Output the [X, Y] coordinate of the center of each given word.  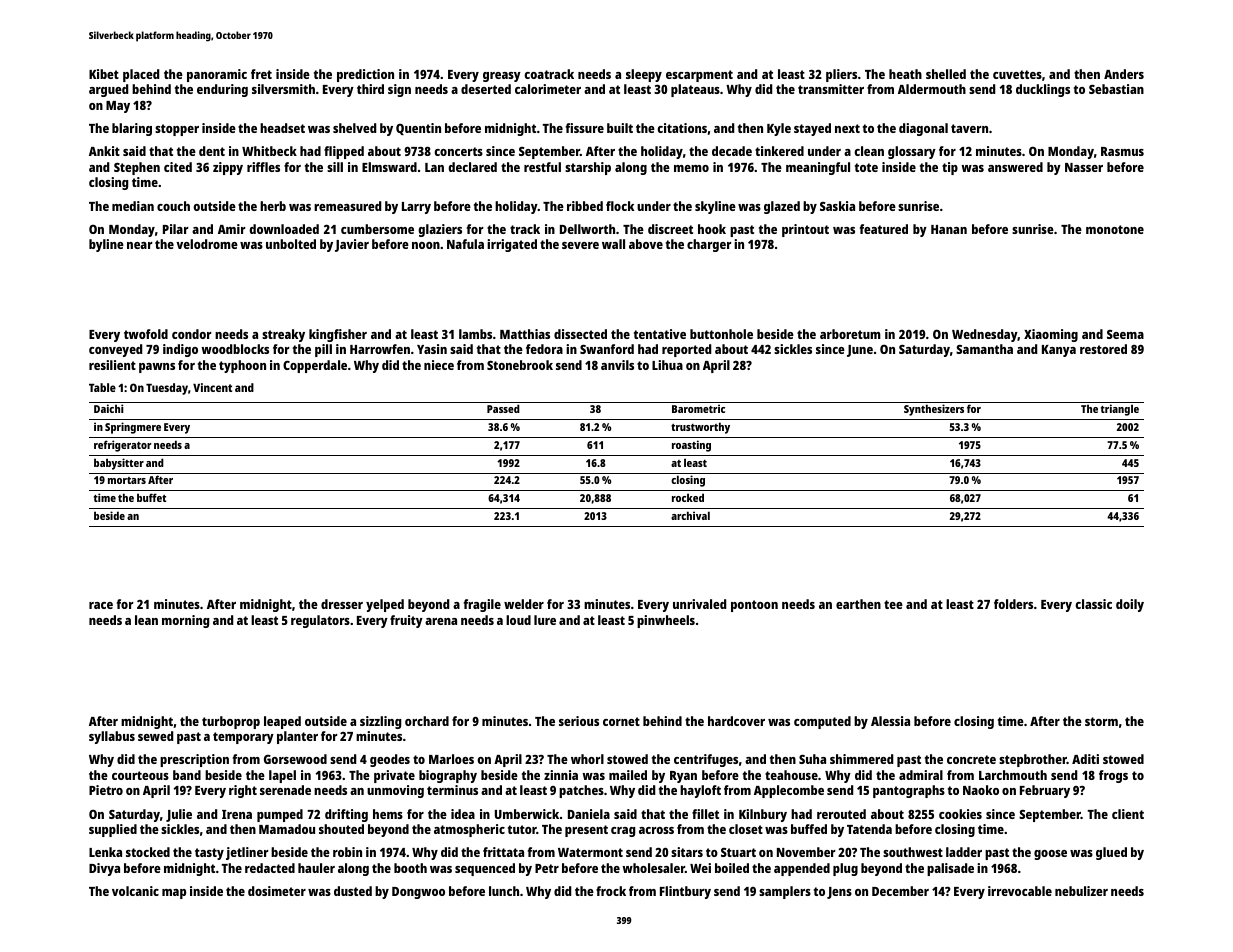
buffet [151, 497]
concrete [971, 759]
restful [542, 167]
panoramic [217, 75]
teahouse [791, 775]
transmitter [831, 89]
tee [893, 604]
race [101, 605]
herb [273, 206]
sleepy [644, 75]
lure [545, 620]
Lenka [105, 852]
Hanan [949, 229]
